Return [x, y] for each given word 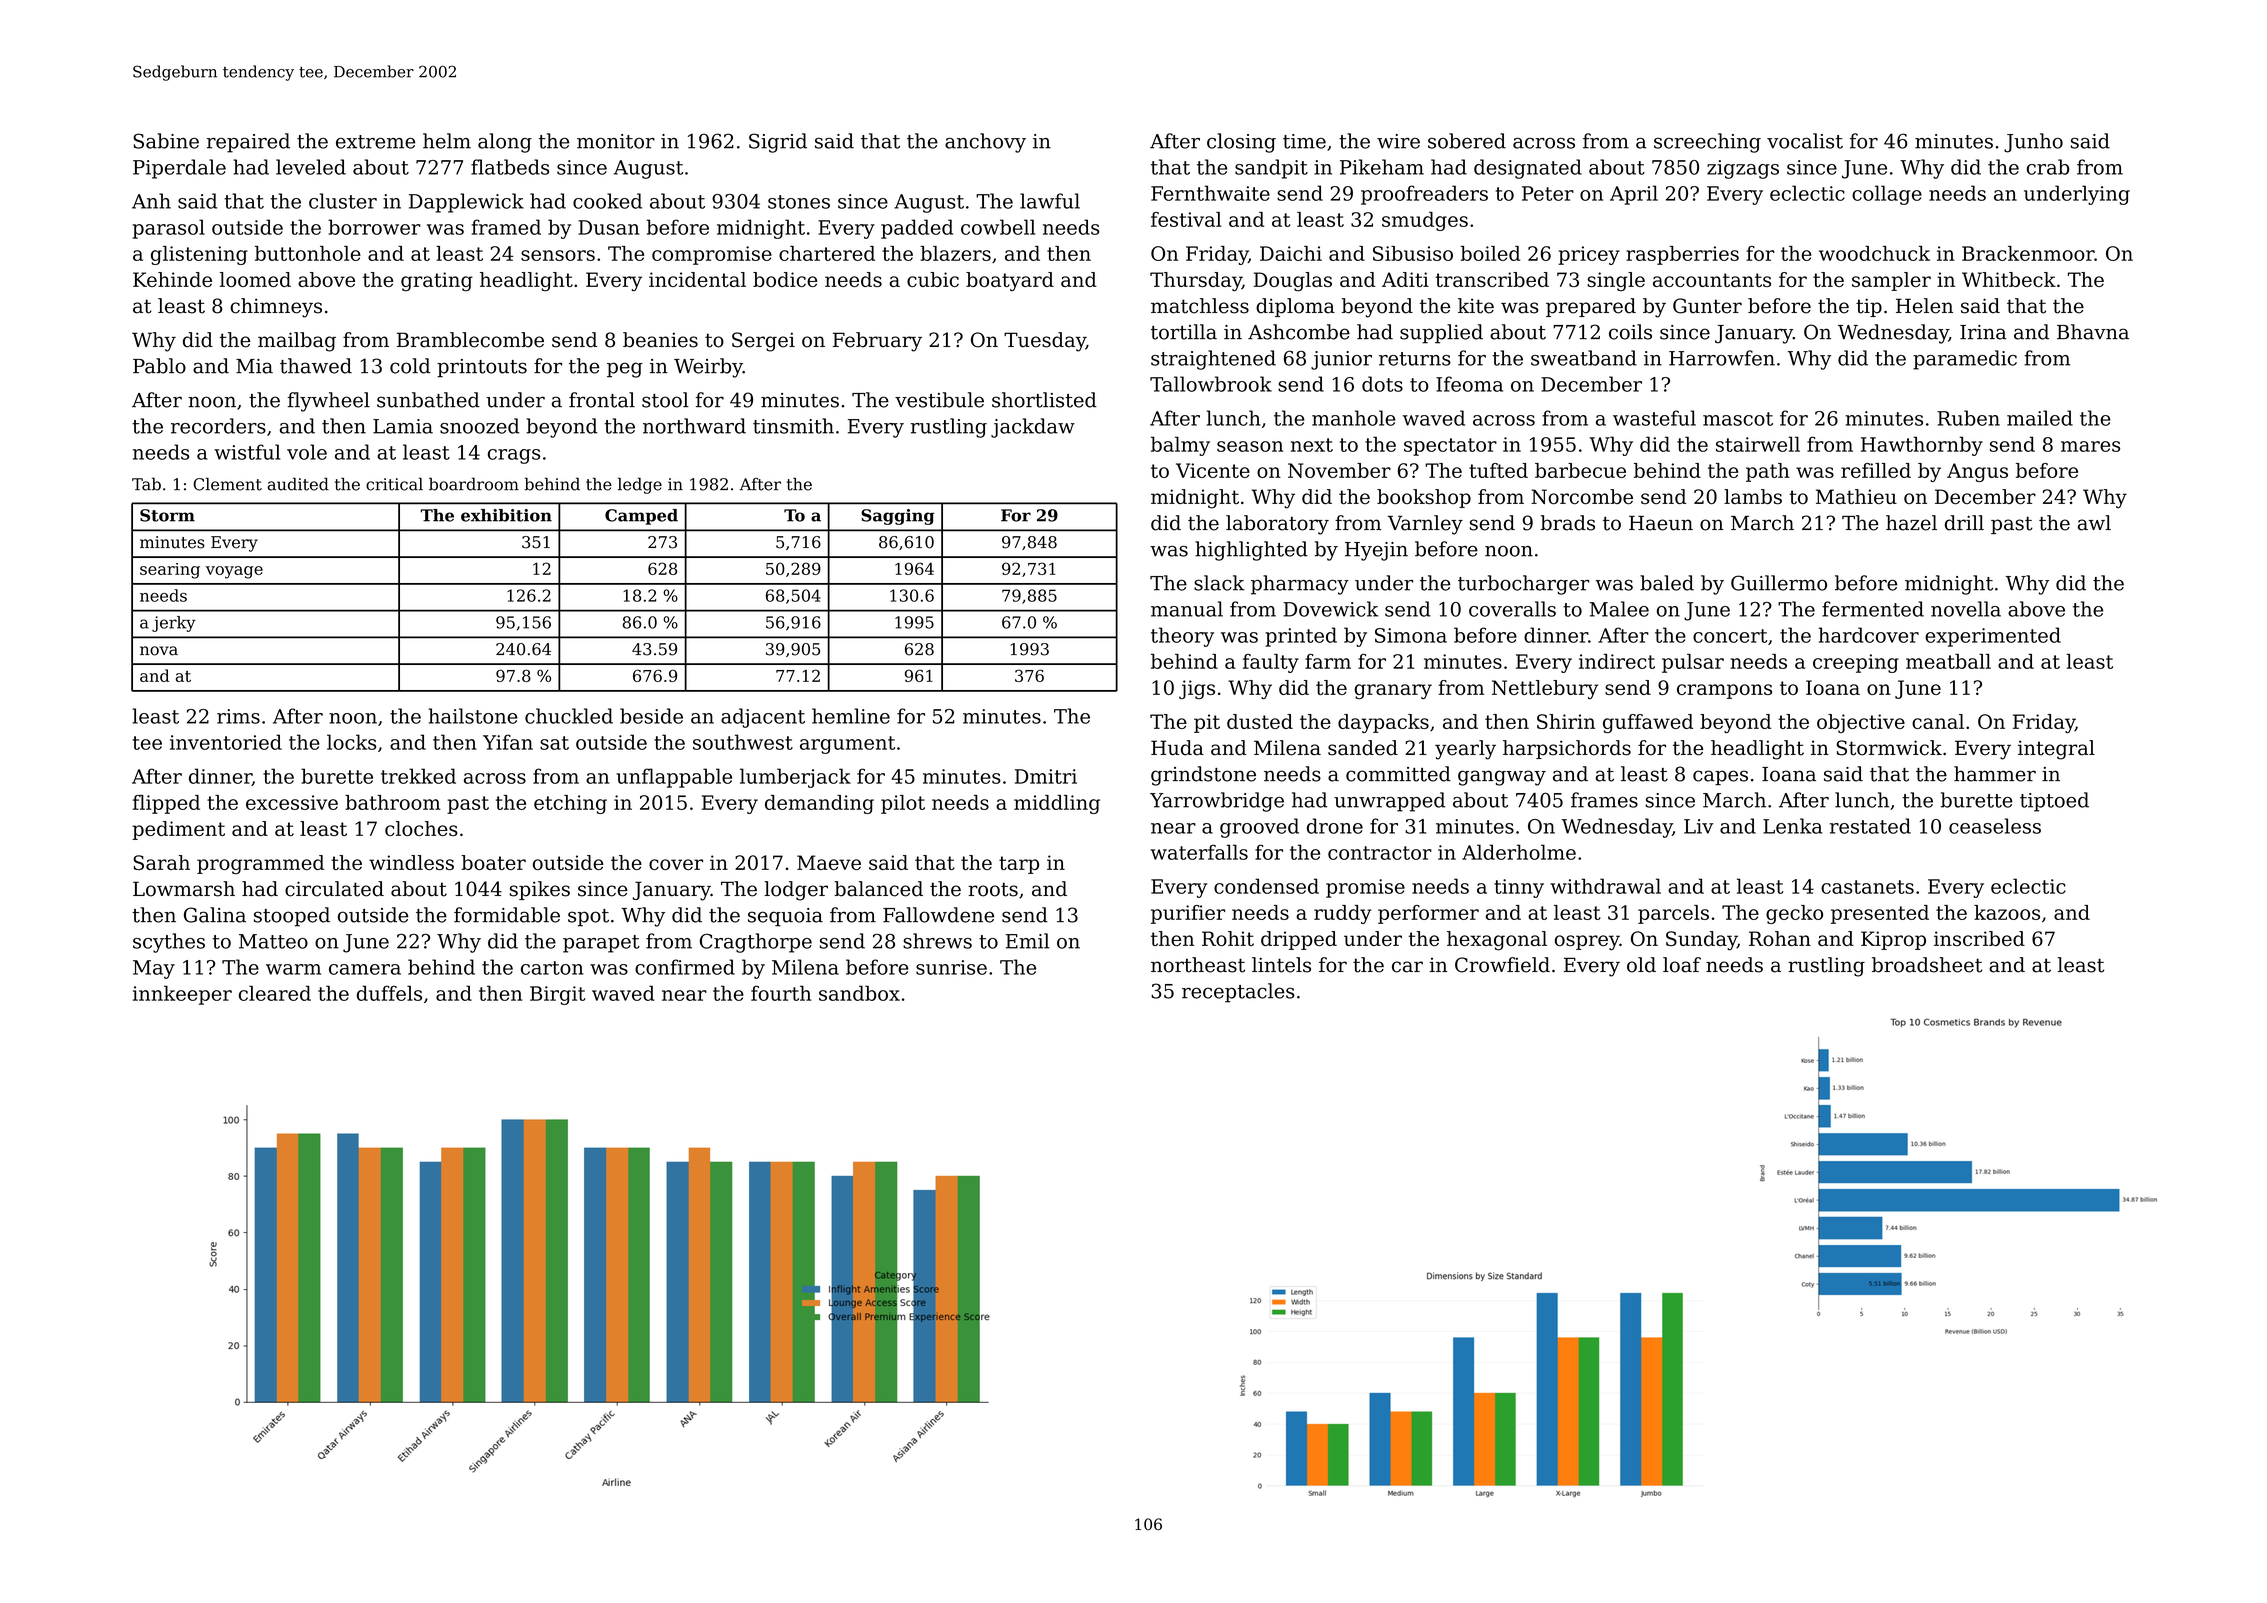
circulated [334, 889]
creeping [1856, 663]
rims [238, 716]
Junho [2033, 143]
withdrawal [1605, 886]
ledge [640, 485]
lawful [1050, 201]
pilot [903, 804]
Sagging [898, 517]
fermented [1873, 609]
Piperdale [179, 169]
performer [1428, 914]
